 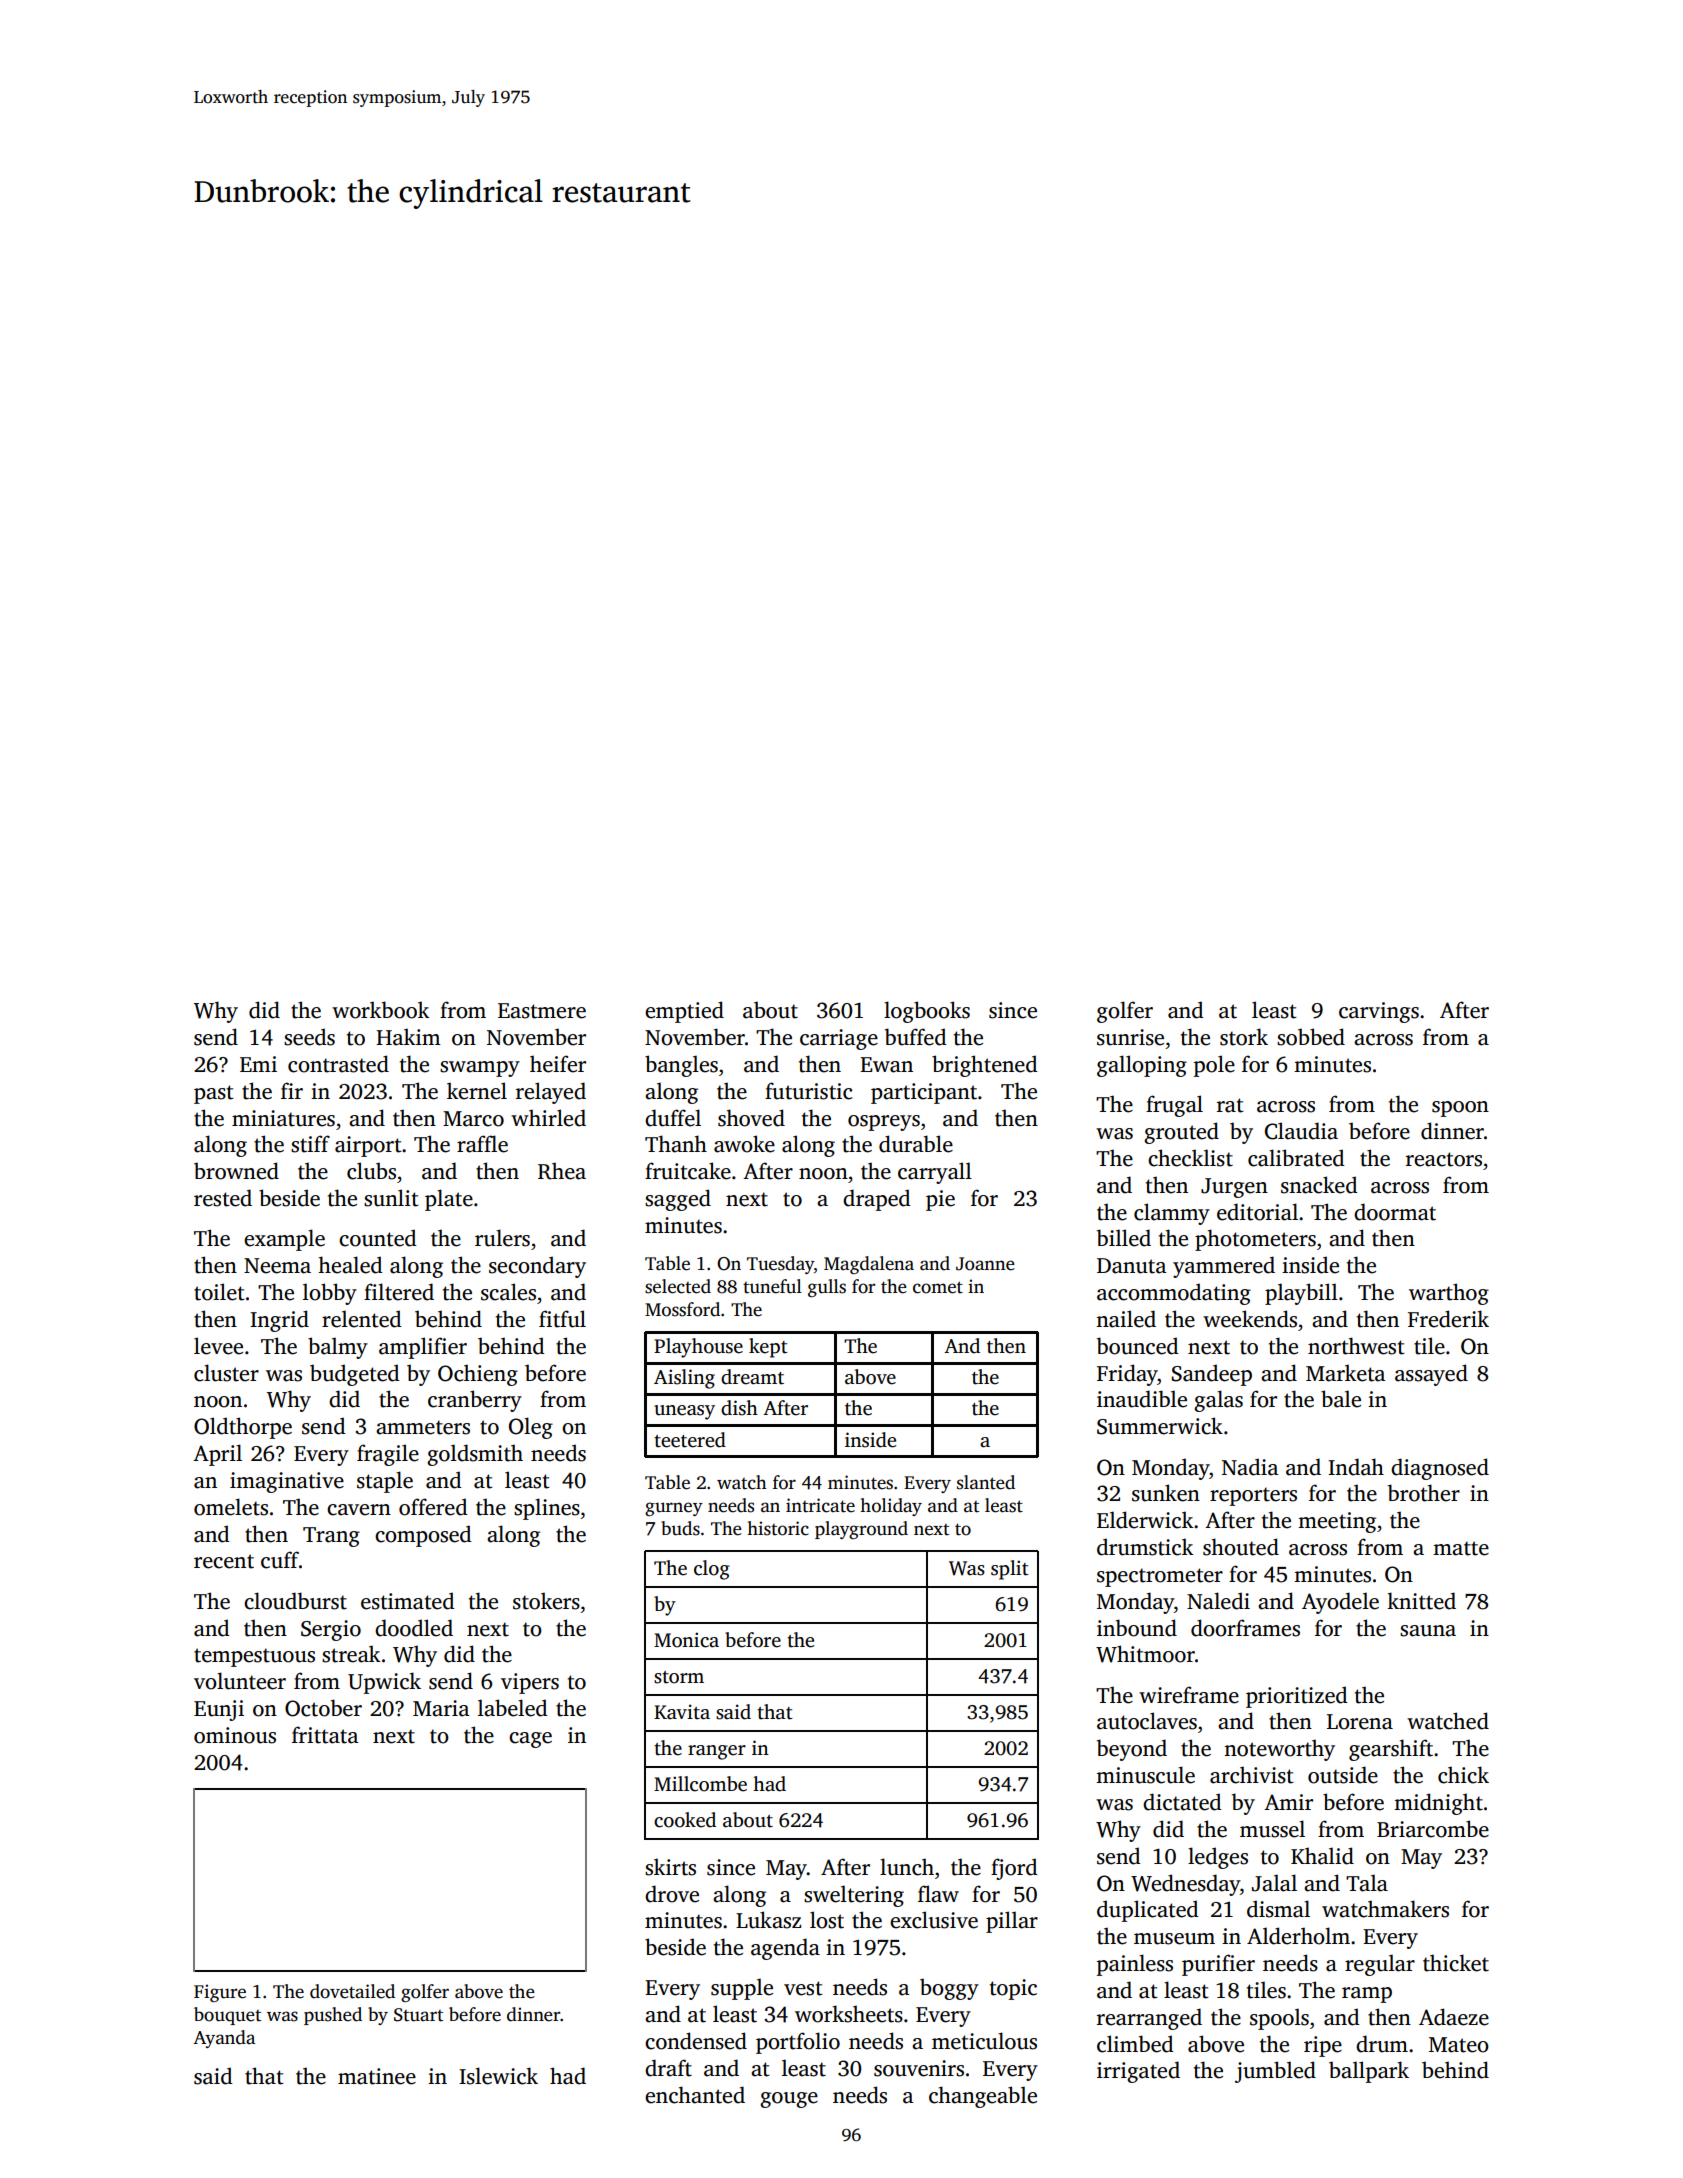 What do you see at coordinates (1212, 1375) in the image?
I see `Sandeep` at bounding box center [1212, 1375].
